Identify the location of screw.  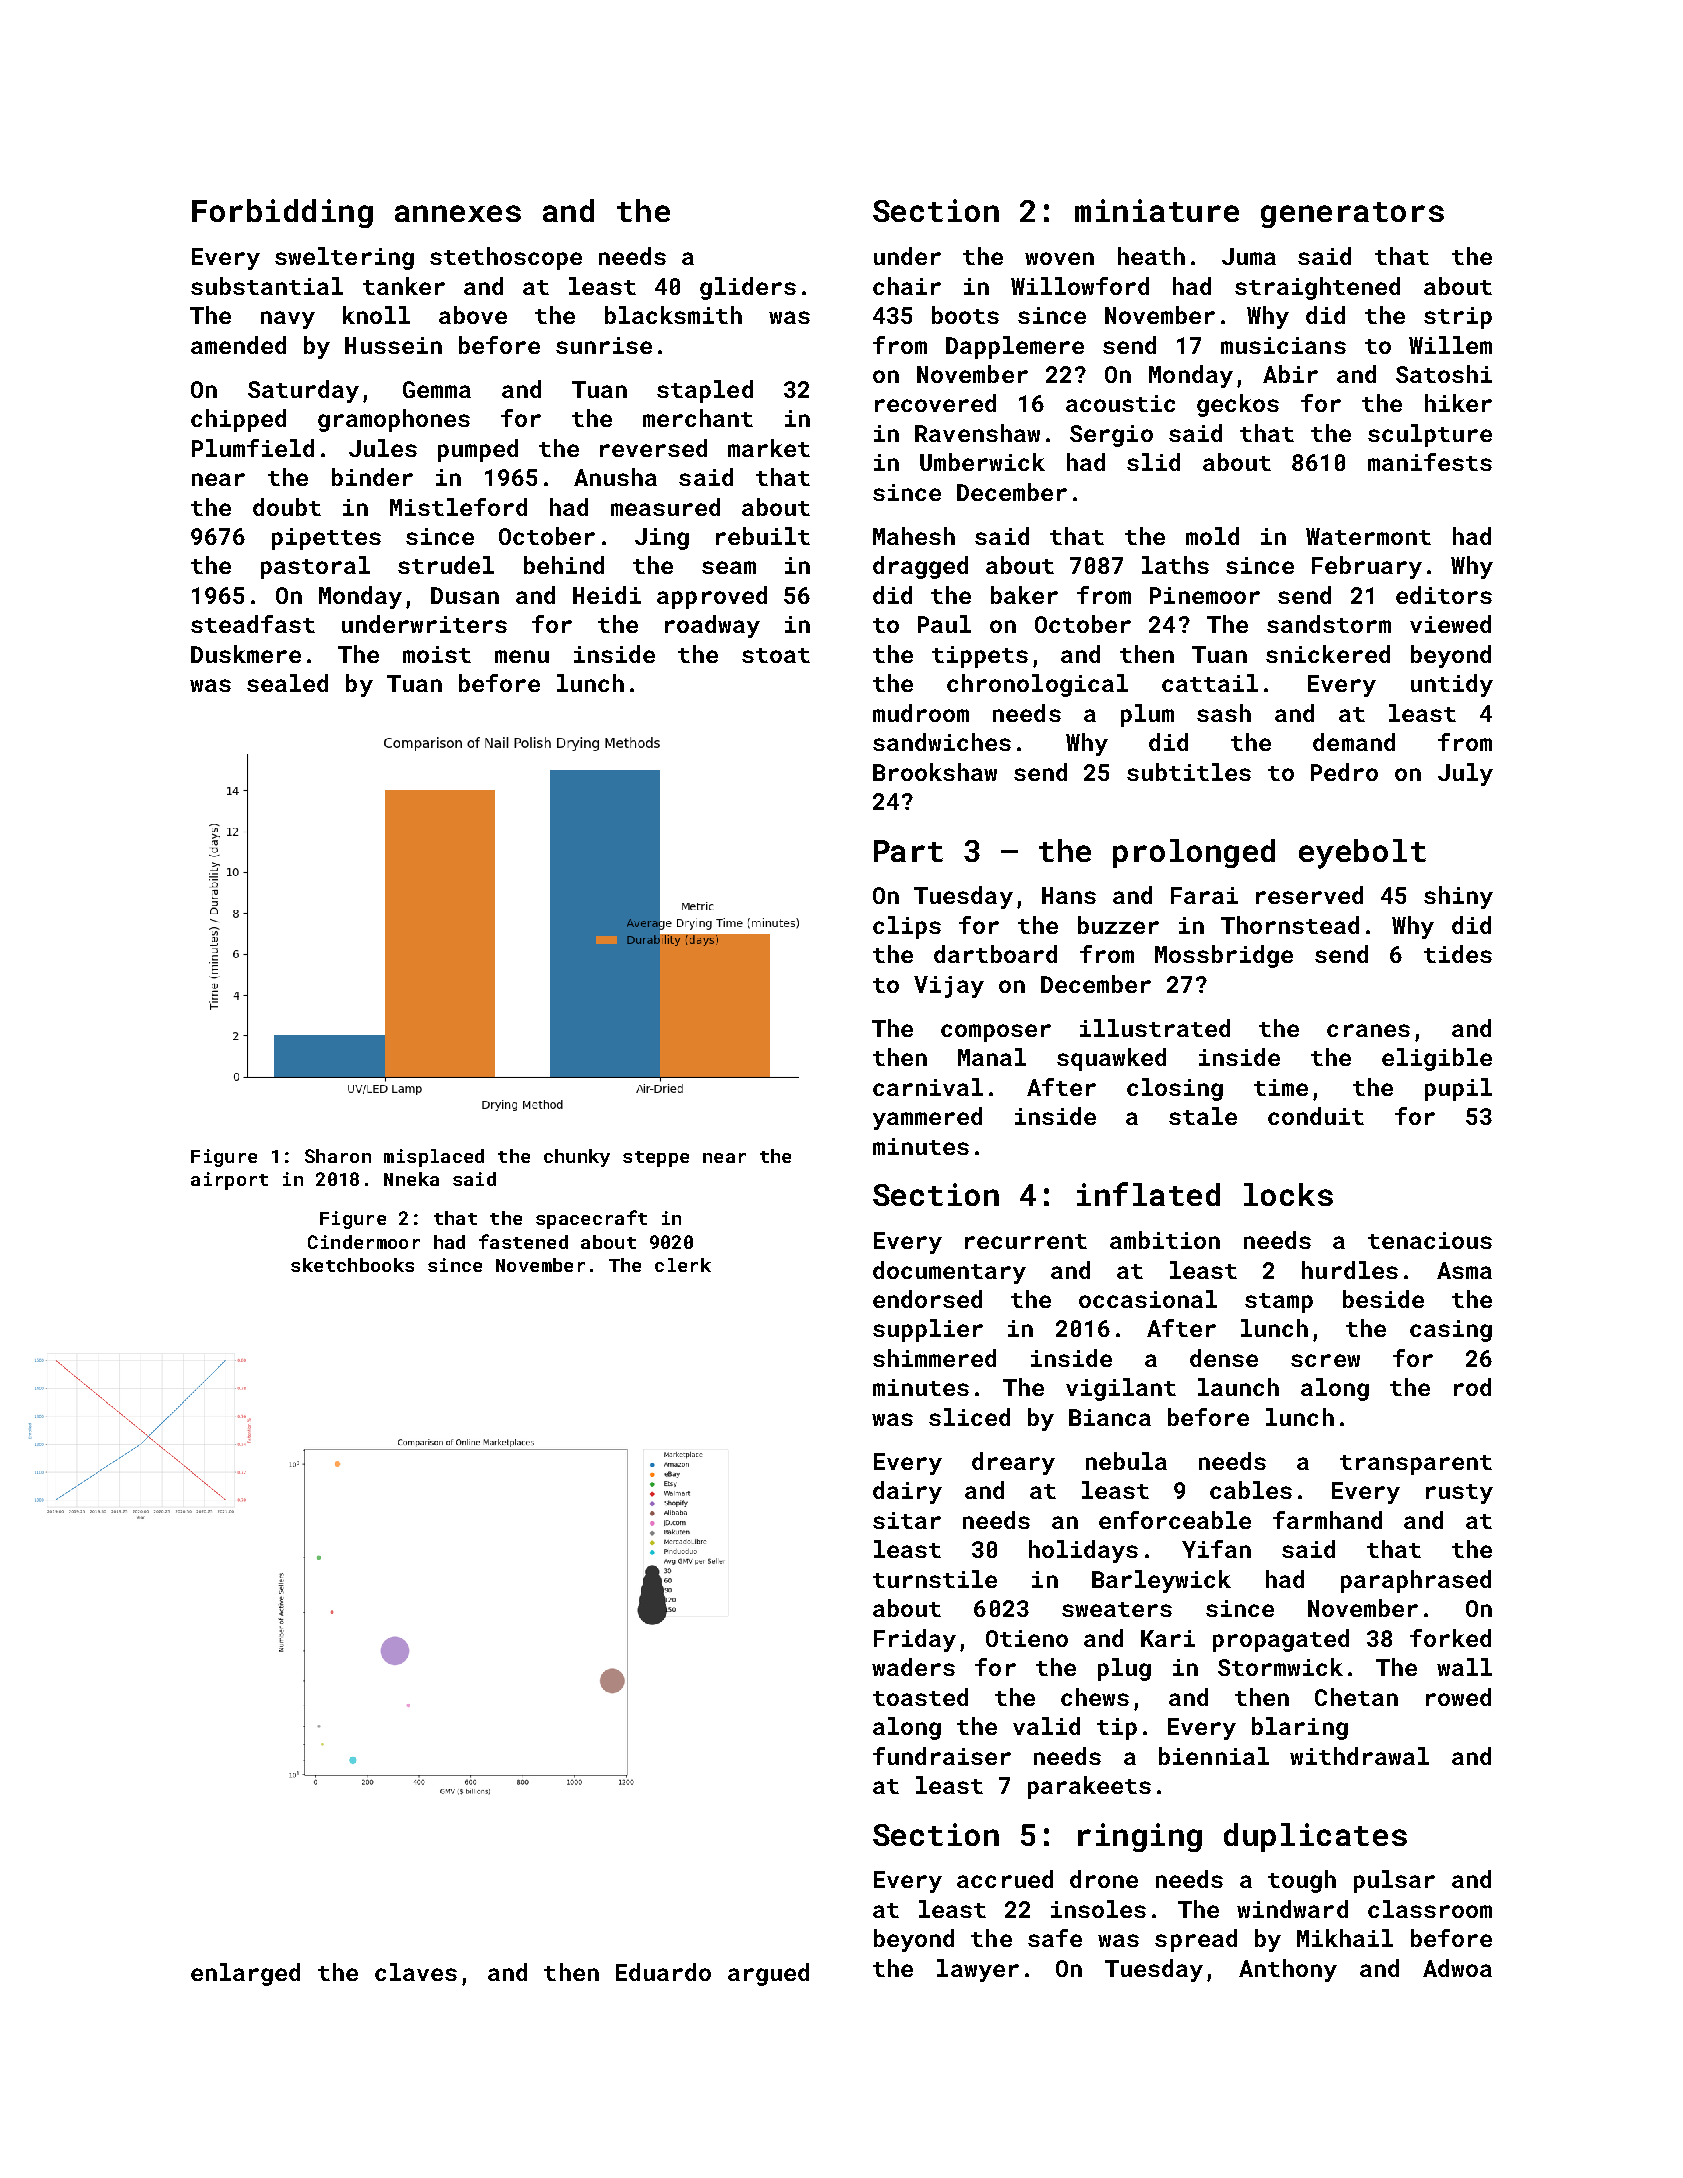
(1325, 1360).
